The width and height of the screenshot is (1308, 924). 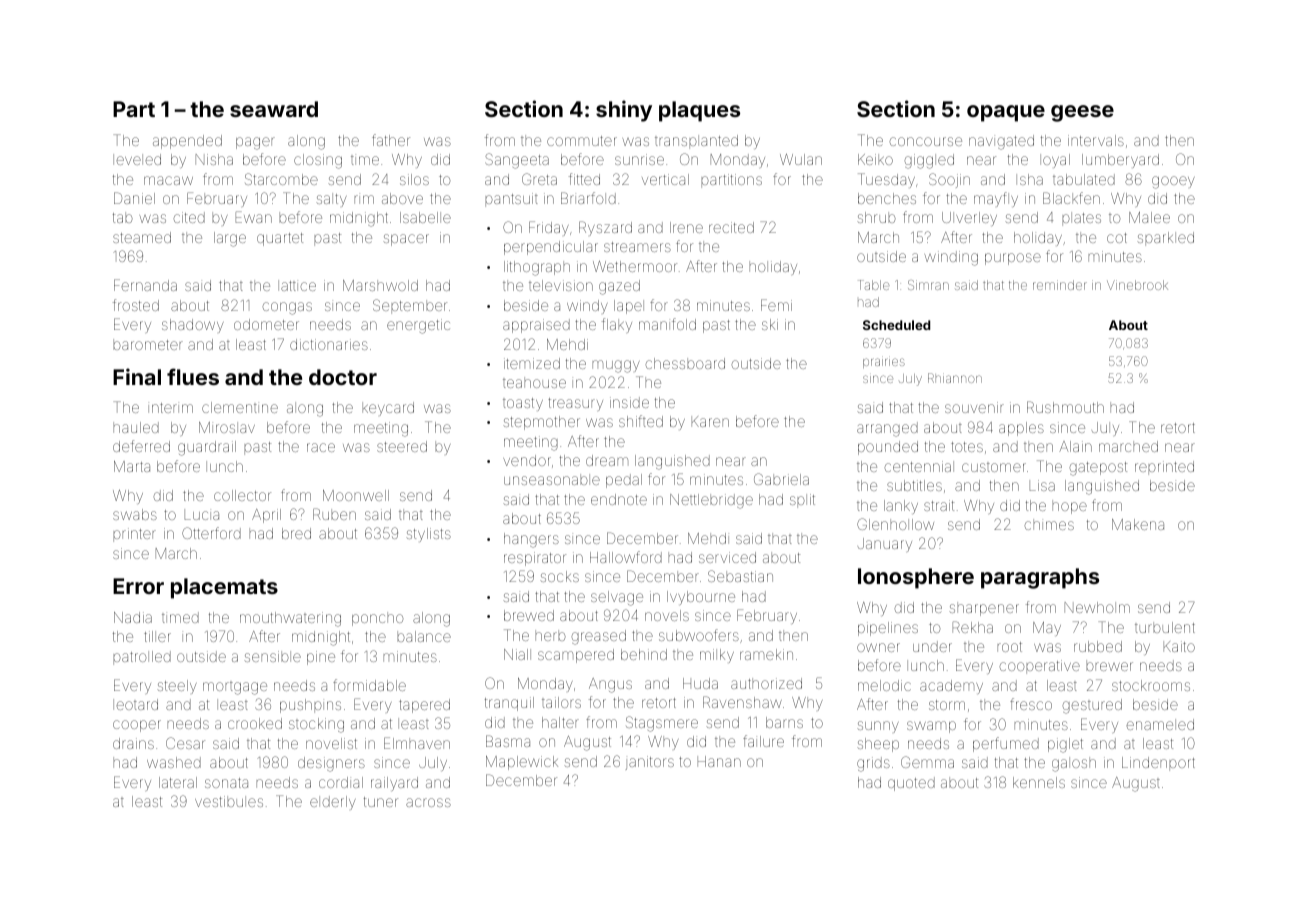 I want to click on Wethermoor, so click(x=635, y=266).
